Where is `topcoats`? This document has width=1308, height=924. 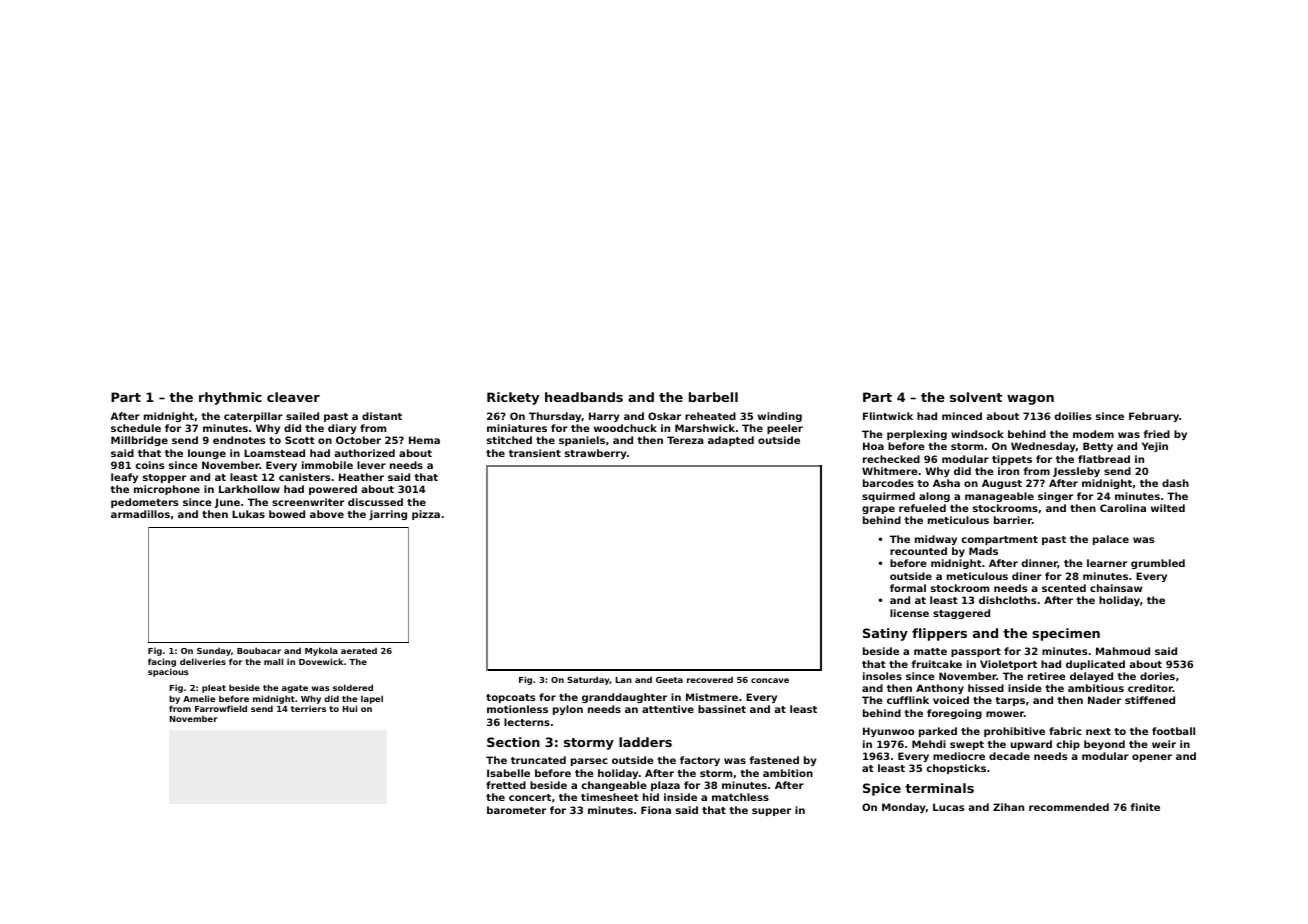 topcoats is located at coordinates (510, 698).
